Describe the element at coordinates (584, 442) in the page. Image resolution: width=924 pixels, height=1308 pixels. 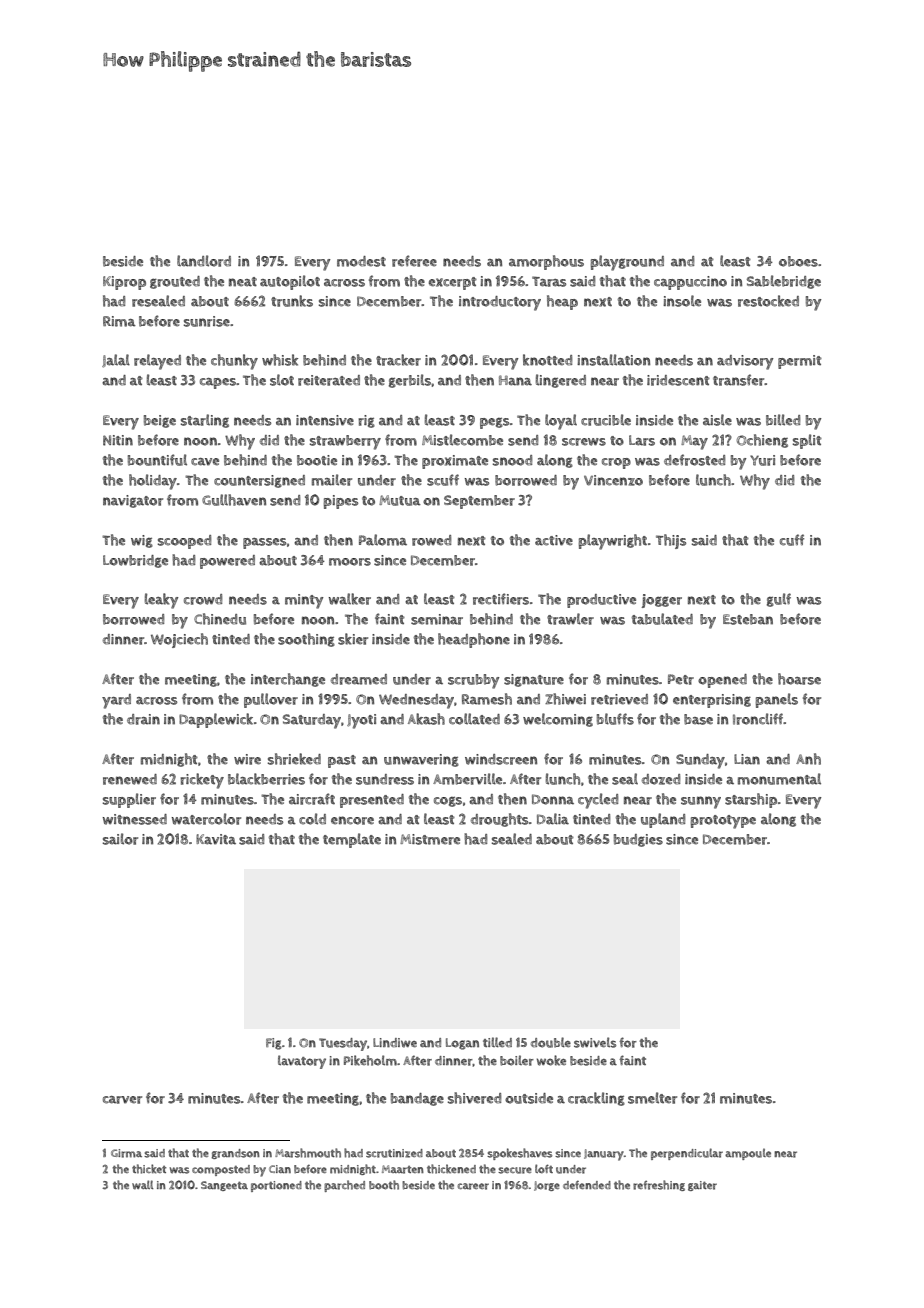
I see `screws` at that location.
